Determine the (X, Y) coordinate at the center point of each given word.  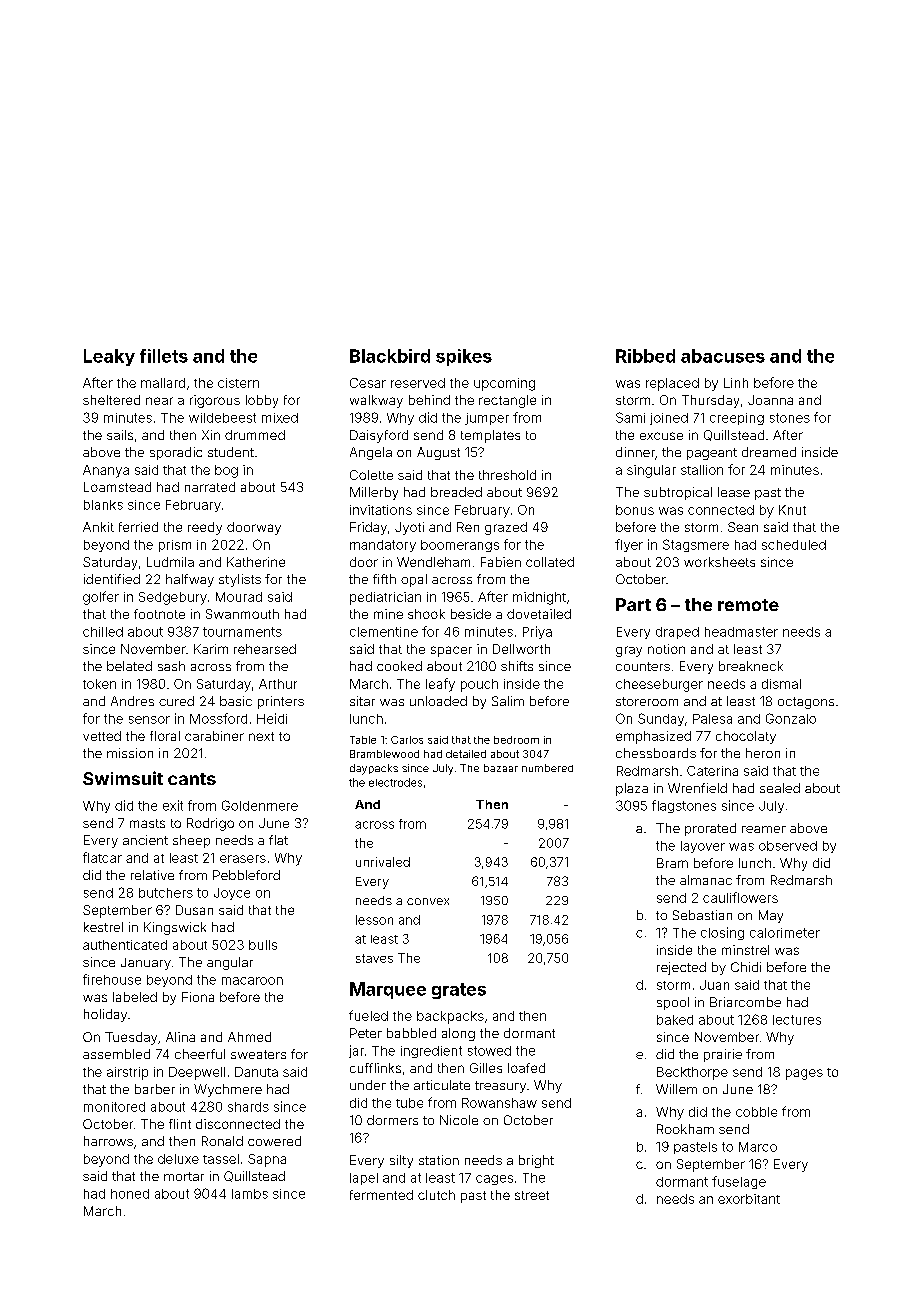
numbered (547, 768)
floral (165, 736)
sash (171, 666)
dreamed (769, 452)
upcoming (504, 384)
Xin (211, 435)
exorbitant (749, 1199)
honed (130, 1194)
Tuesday (131, 1038)
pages (804, 1074)
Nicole (459, 1120)
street (532, 1195)
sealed (780, 788)
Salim (508, 701)
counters (643, 666)
